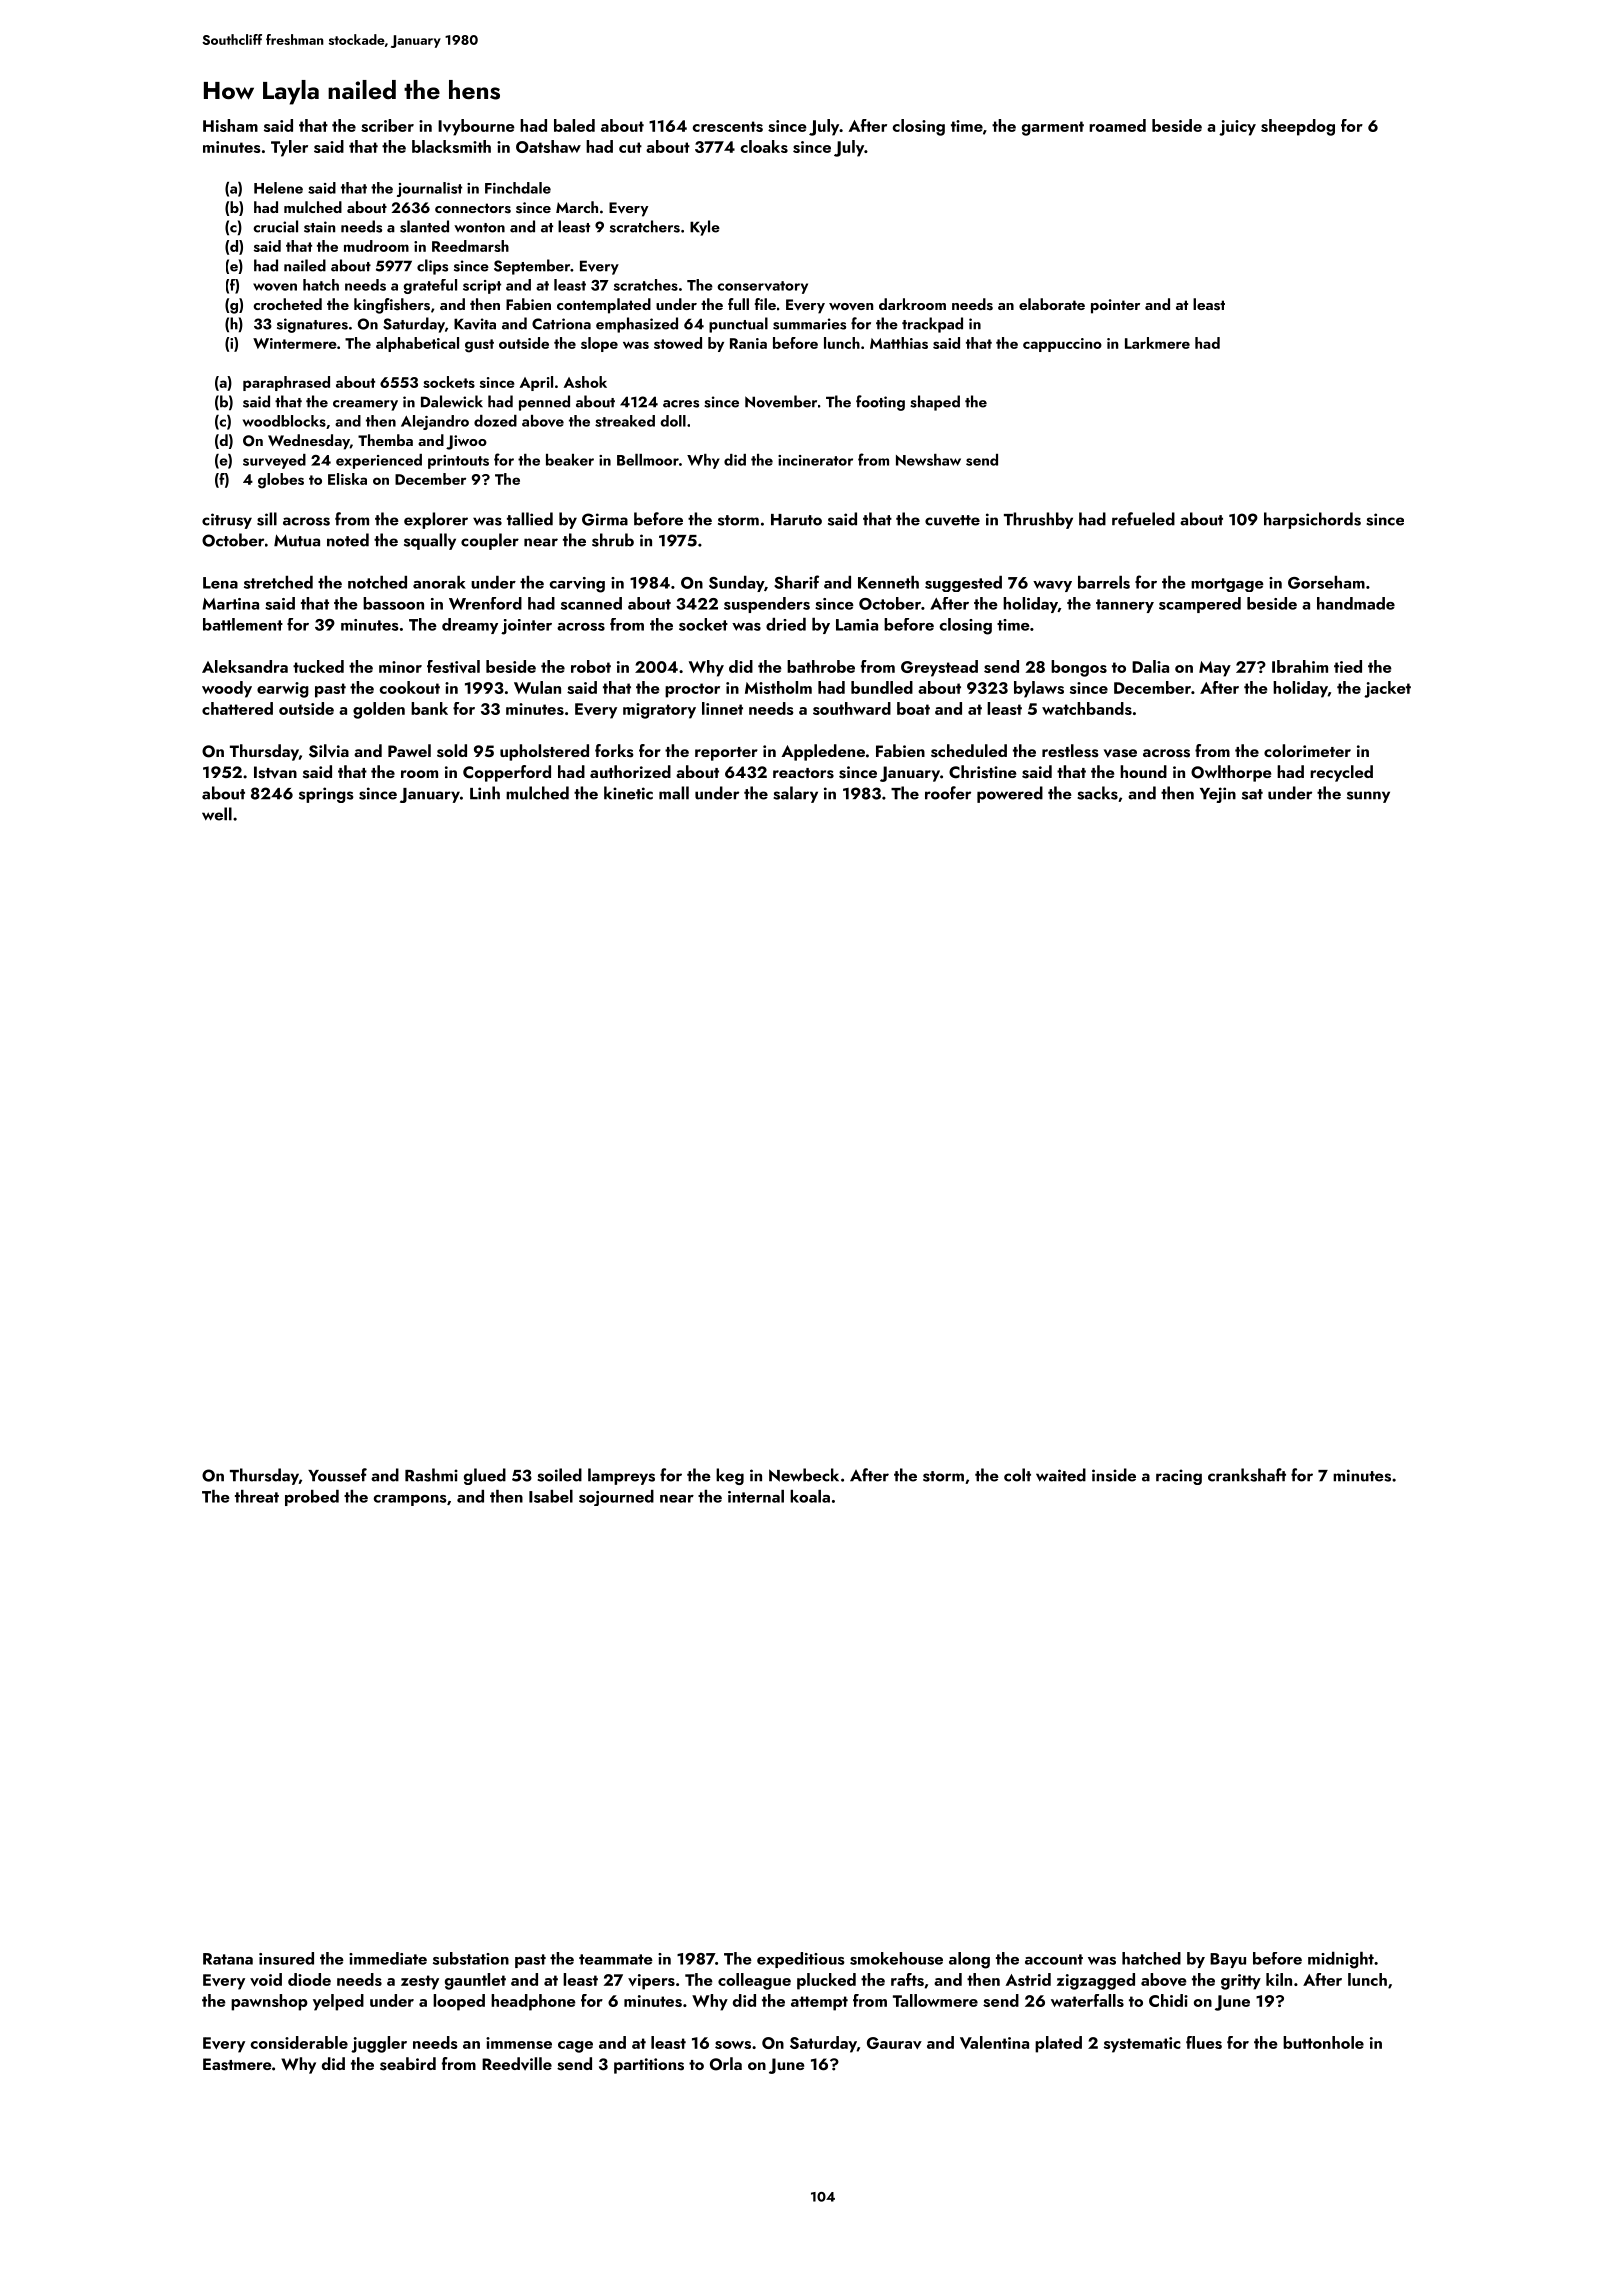 This screenshot has height=2292, width=1620. I want to click on substation, so click(471, 1958).
